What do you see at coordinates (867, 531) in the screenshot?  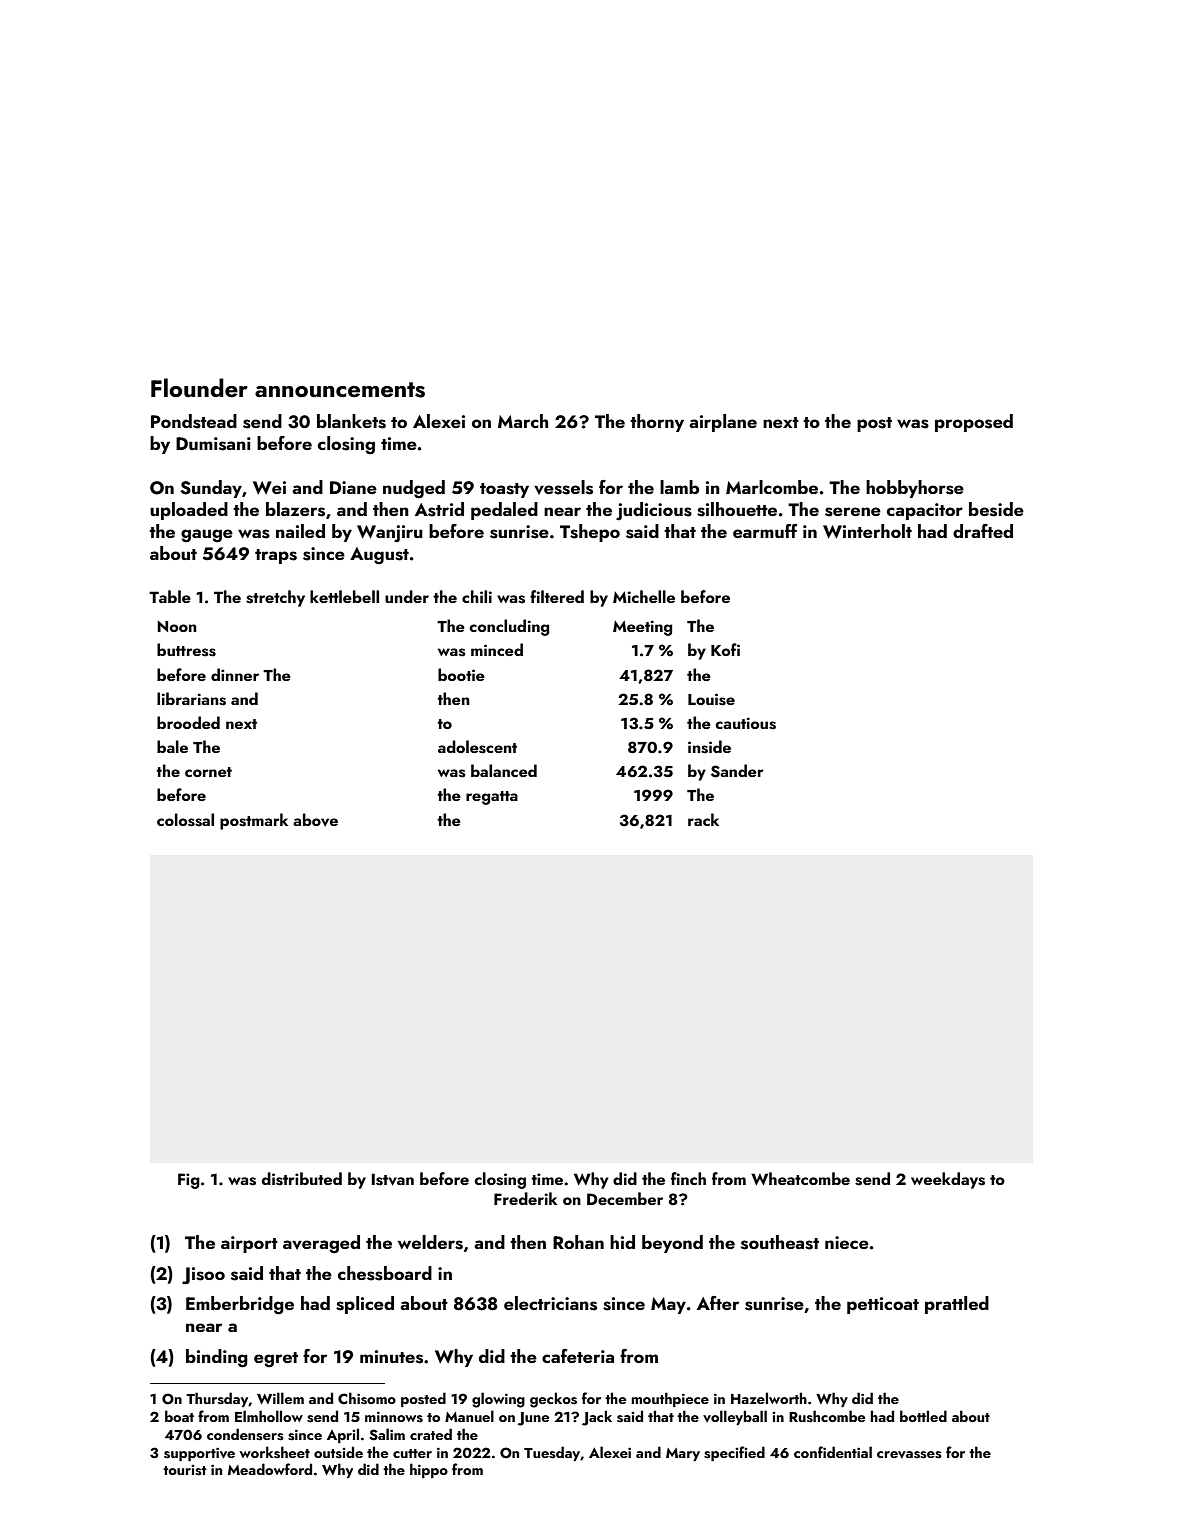 I see `Winterholt` at bounding box center [867, 531].
